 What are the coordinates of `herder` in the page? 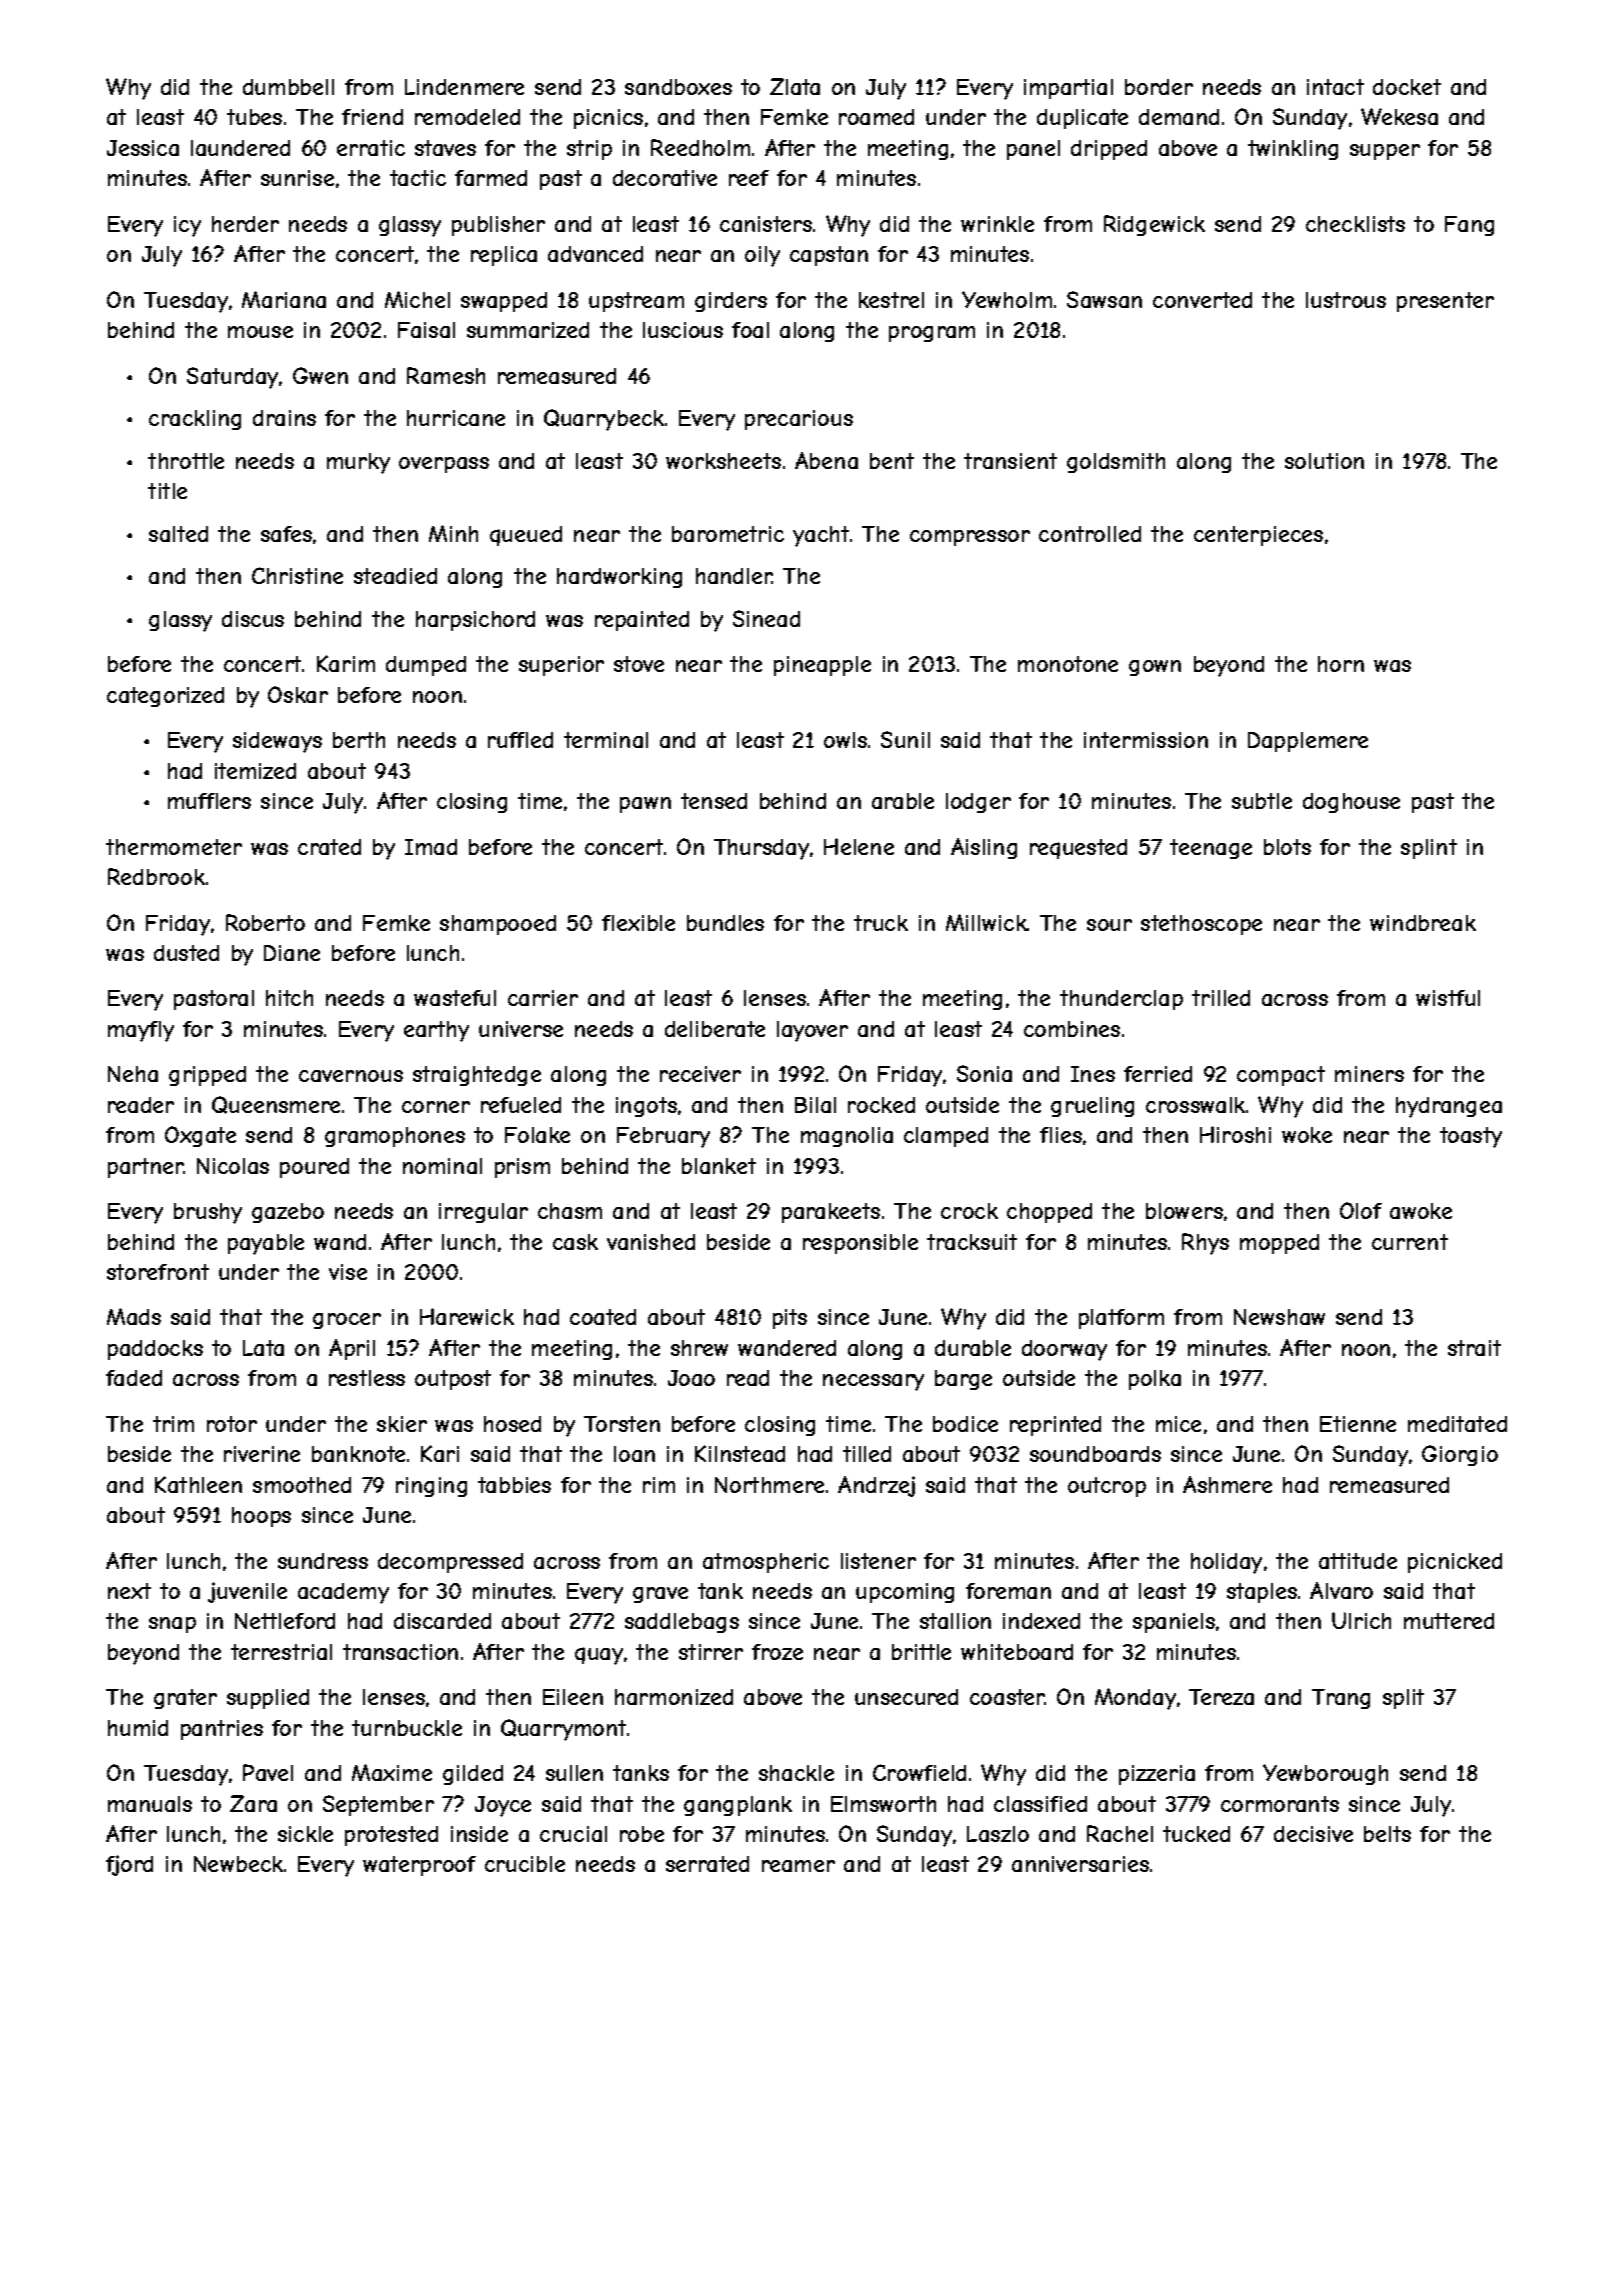 It's located at (245, 224).
